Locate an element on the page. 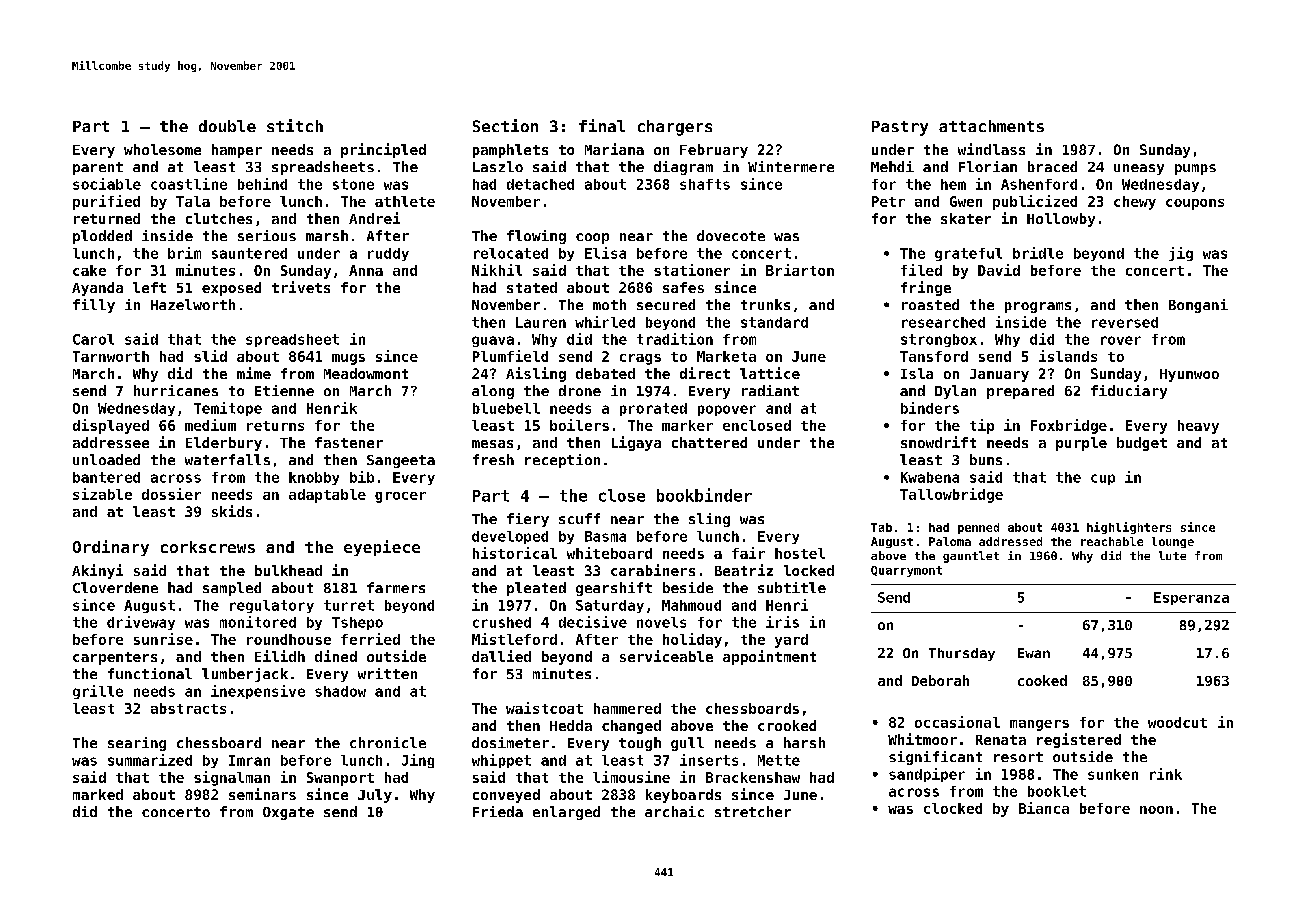 The height and width of the image is (924, 1308). windlass is located at coordinates (991, 149).
